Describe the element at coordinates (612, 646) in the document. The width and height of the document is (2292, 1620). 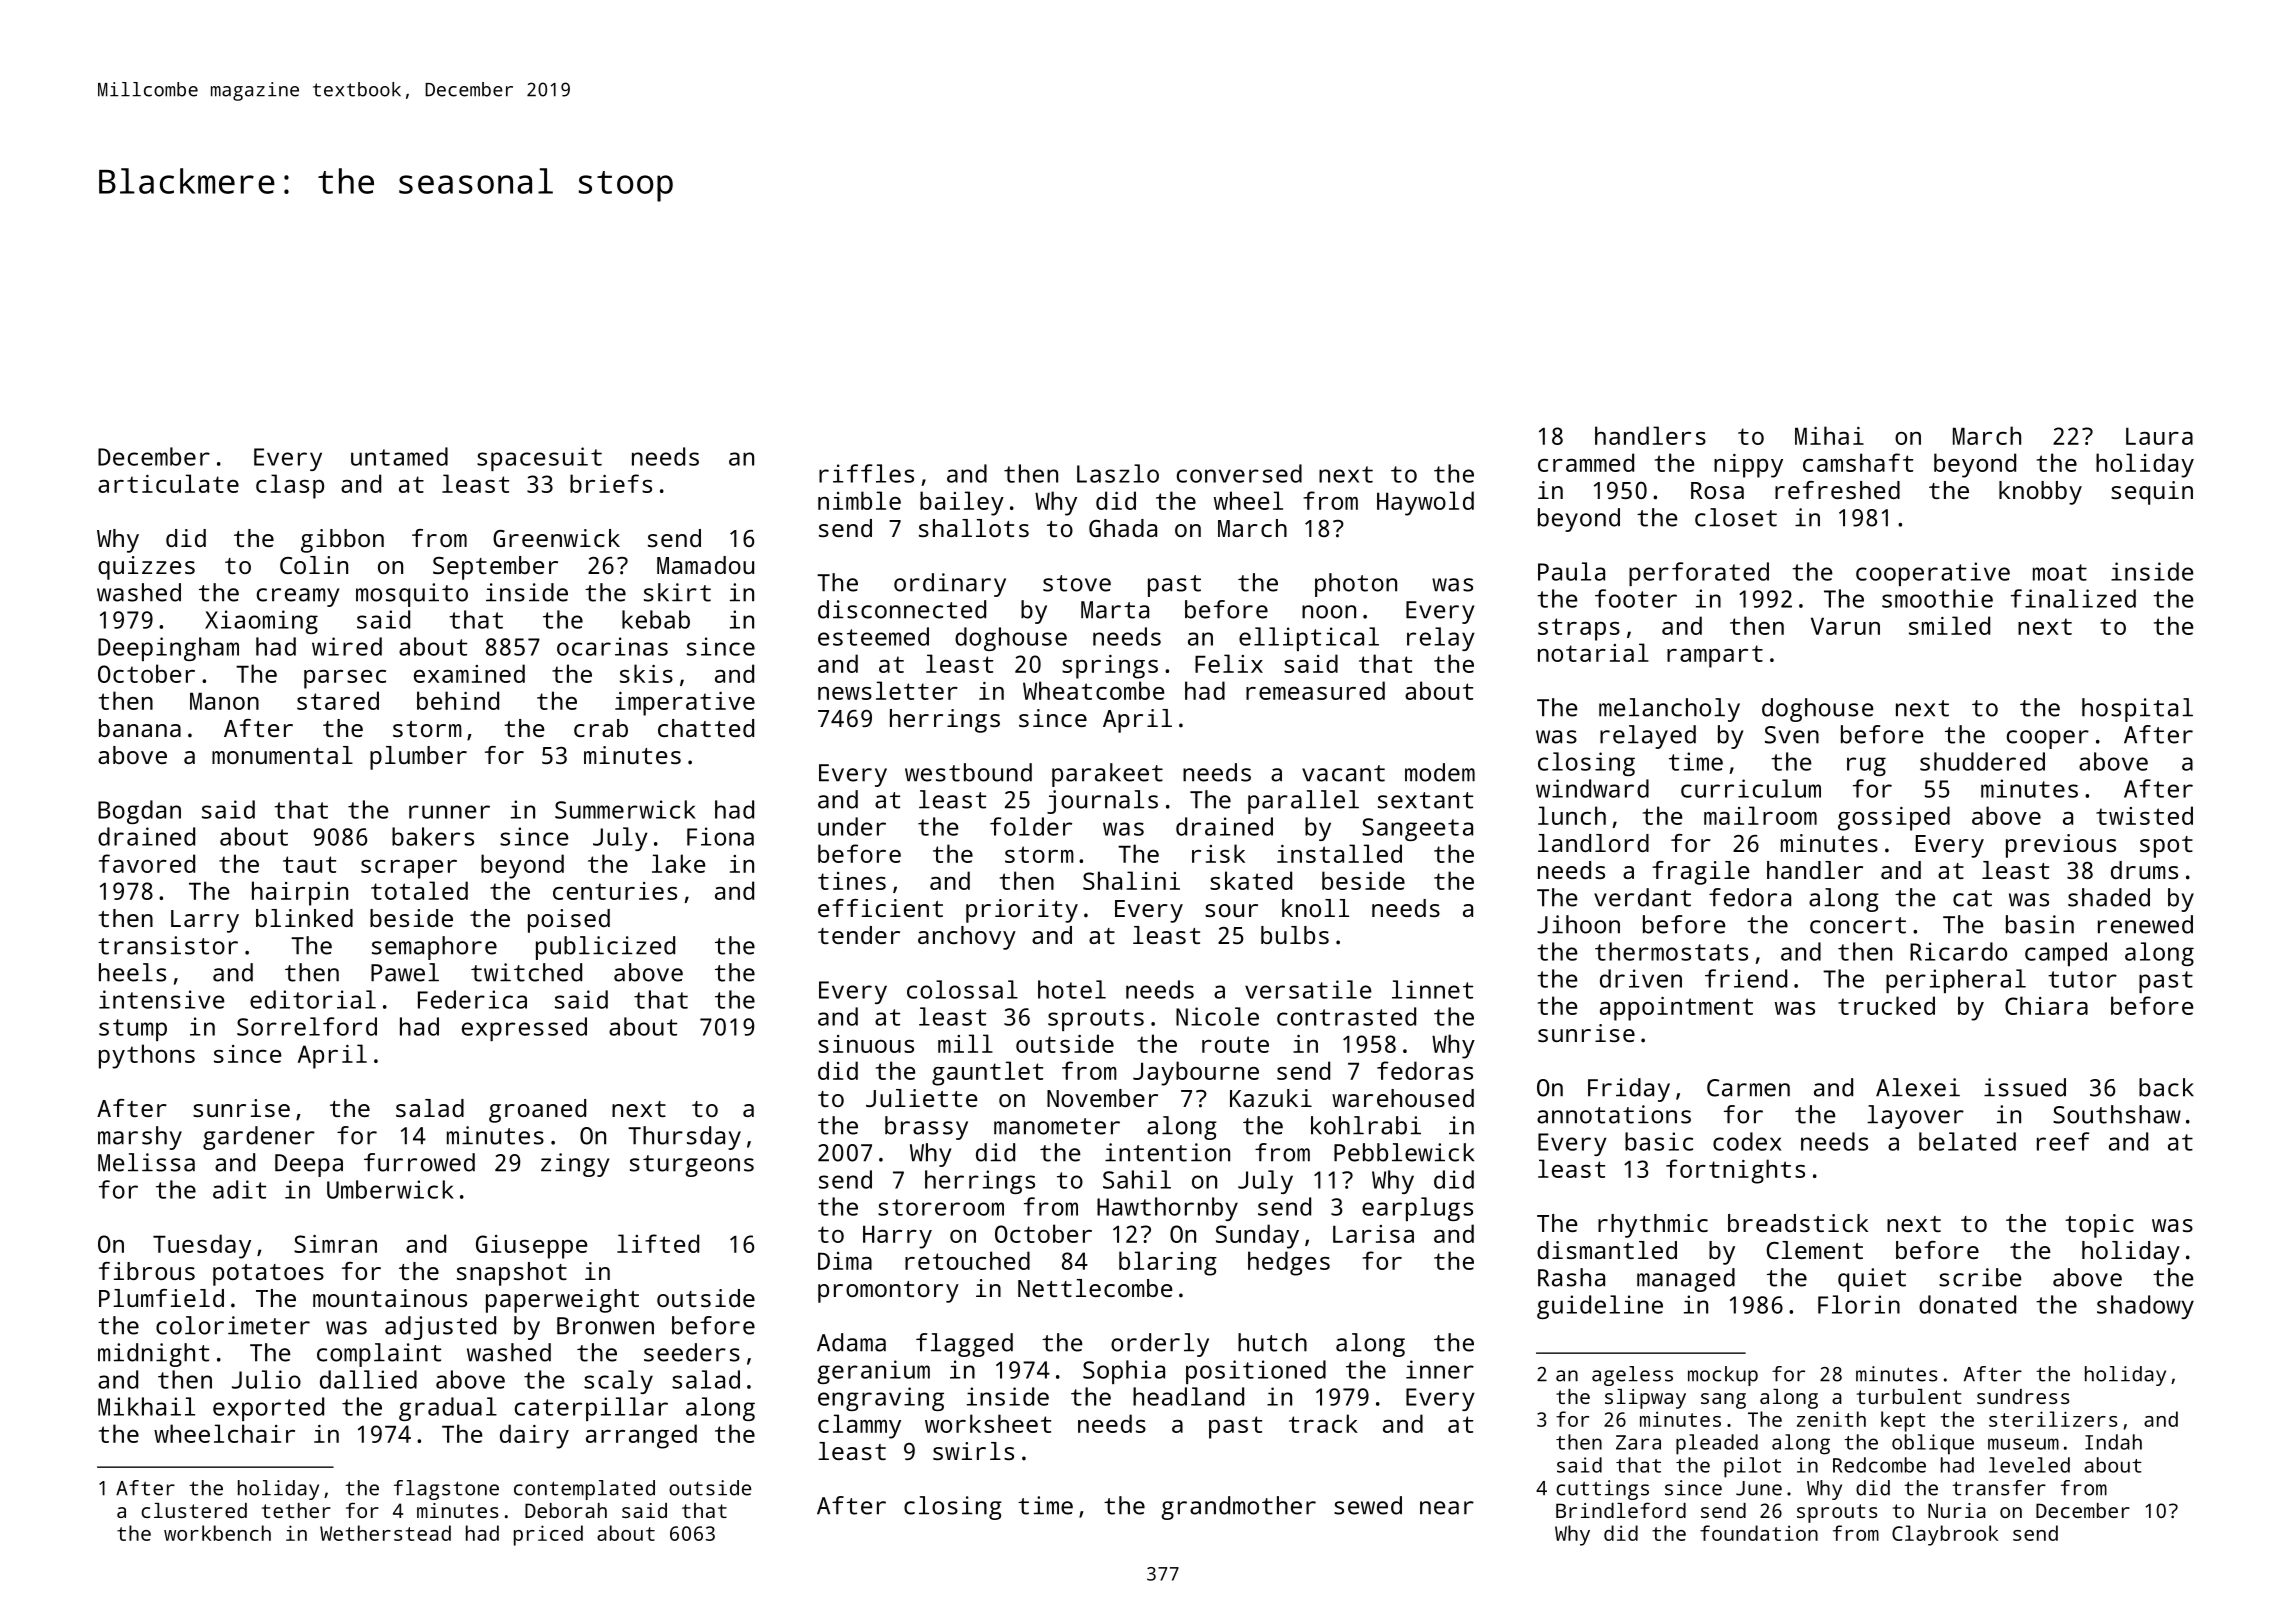
I see `ocarinas` at that location.
